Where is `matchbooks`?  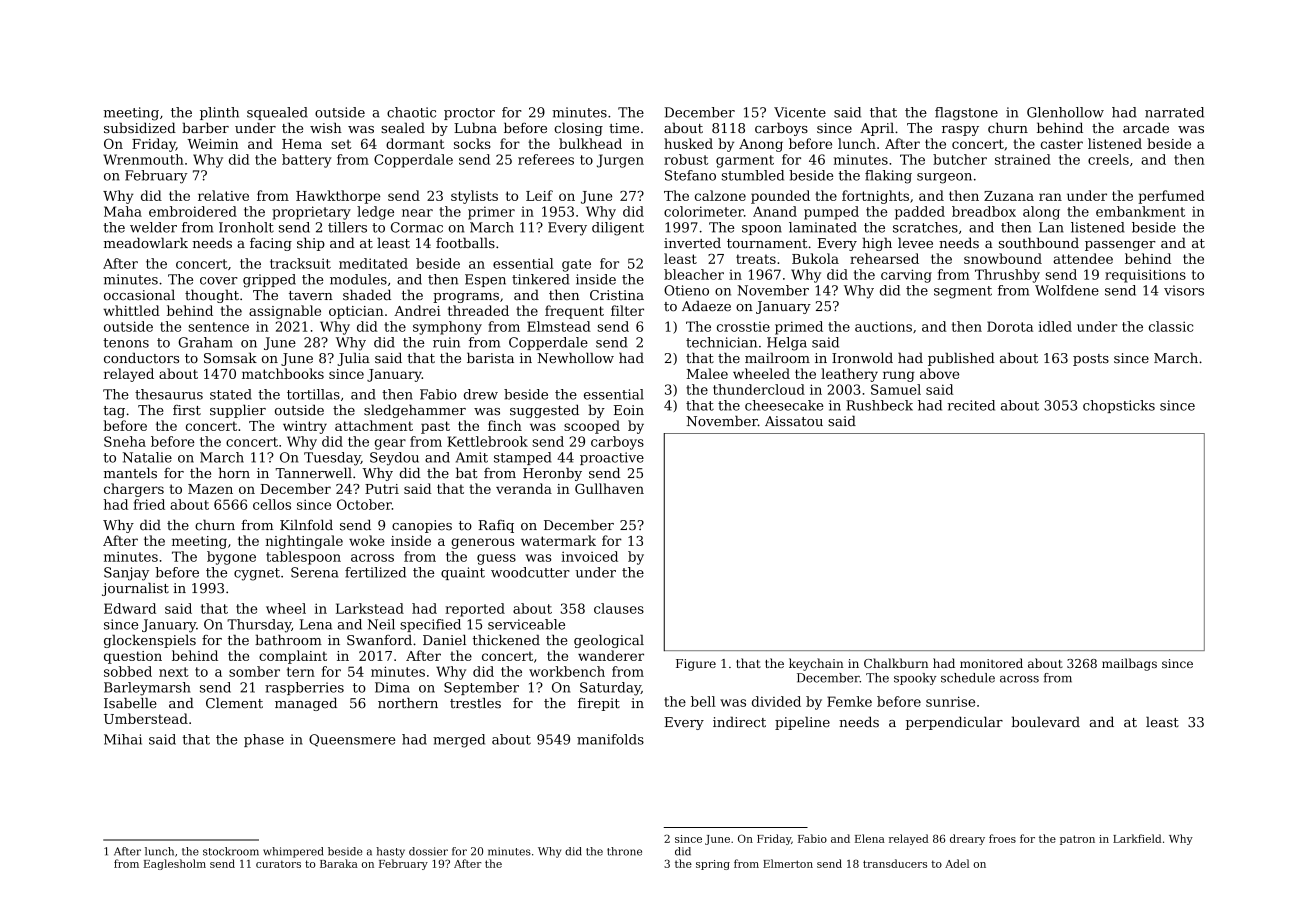 matchbooks is located at coordinates (283, 373).
